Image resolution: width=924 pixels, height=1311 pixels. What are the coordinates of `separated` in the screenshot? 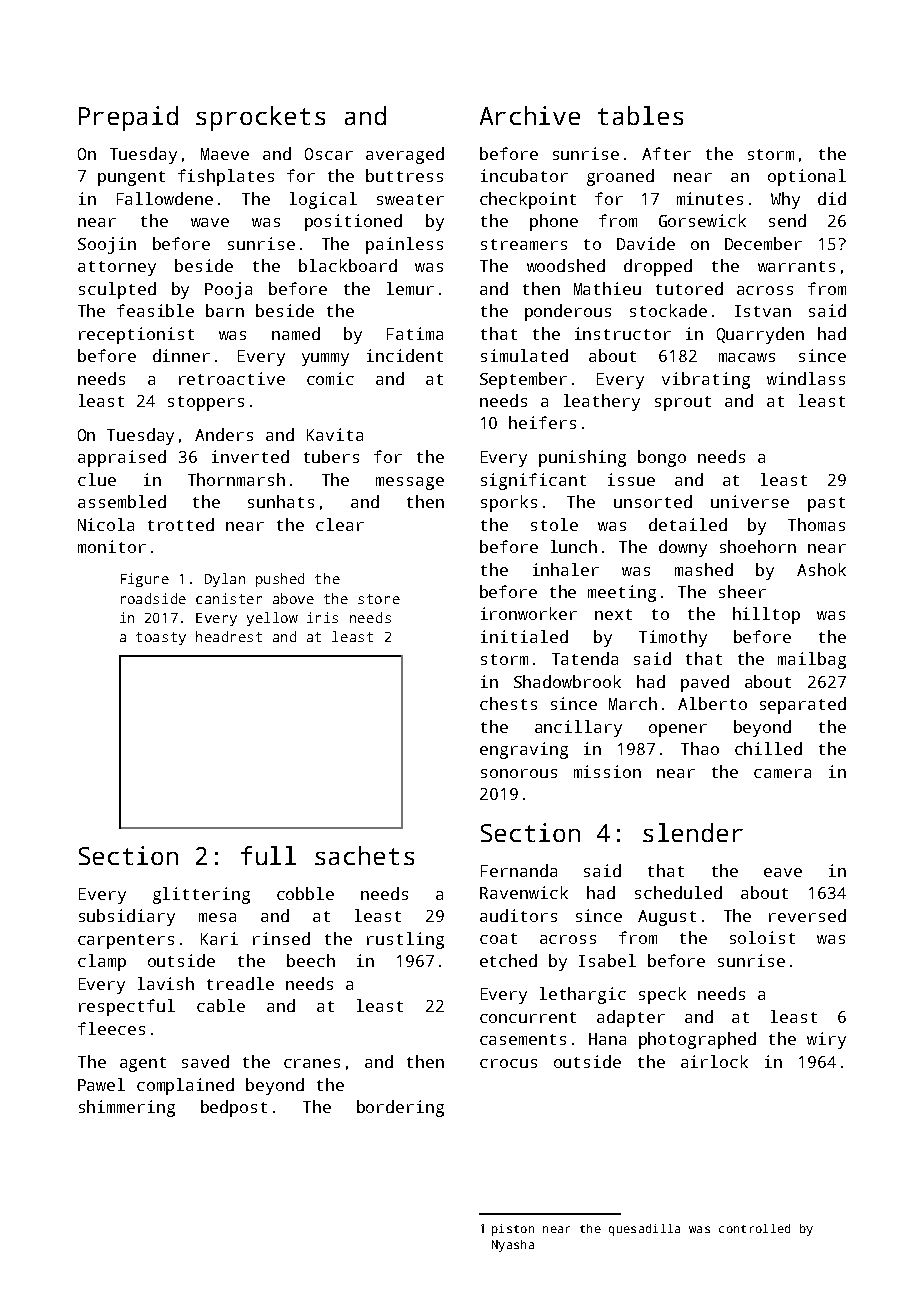 It's located at (803, 705).
